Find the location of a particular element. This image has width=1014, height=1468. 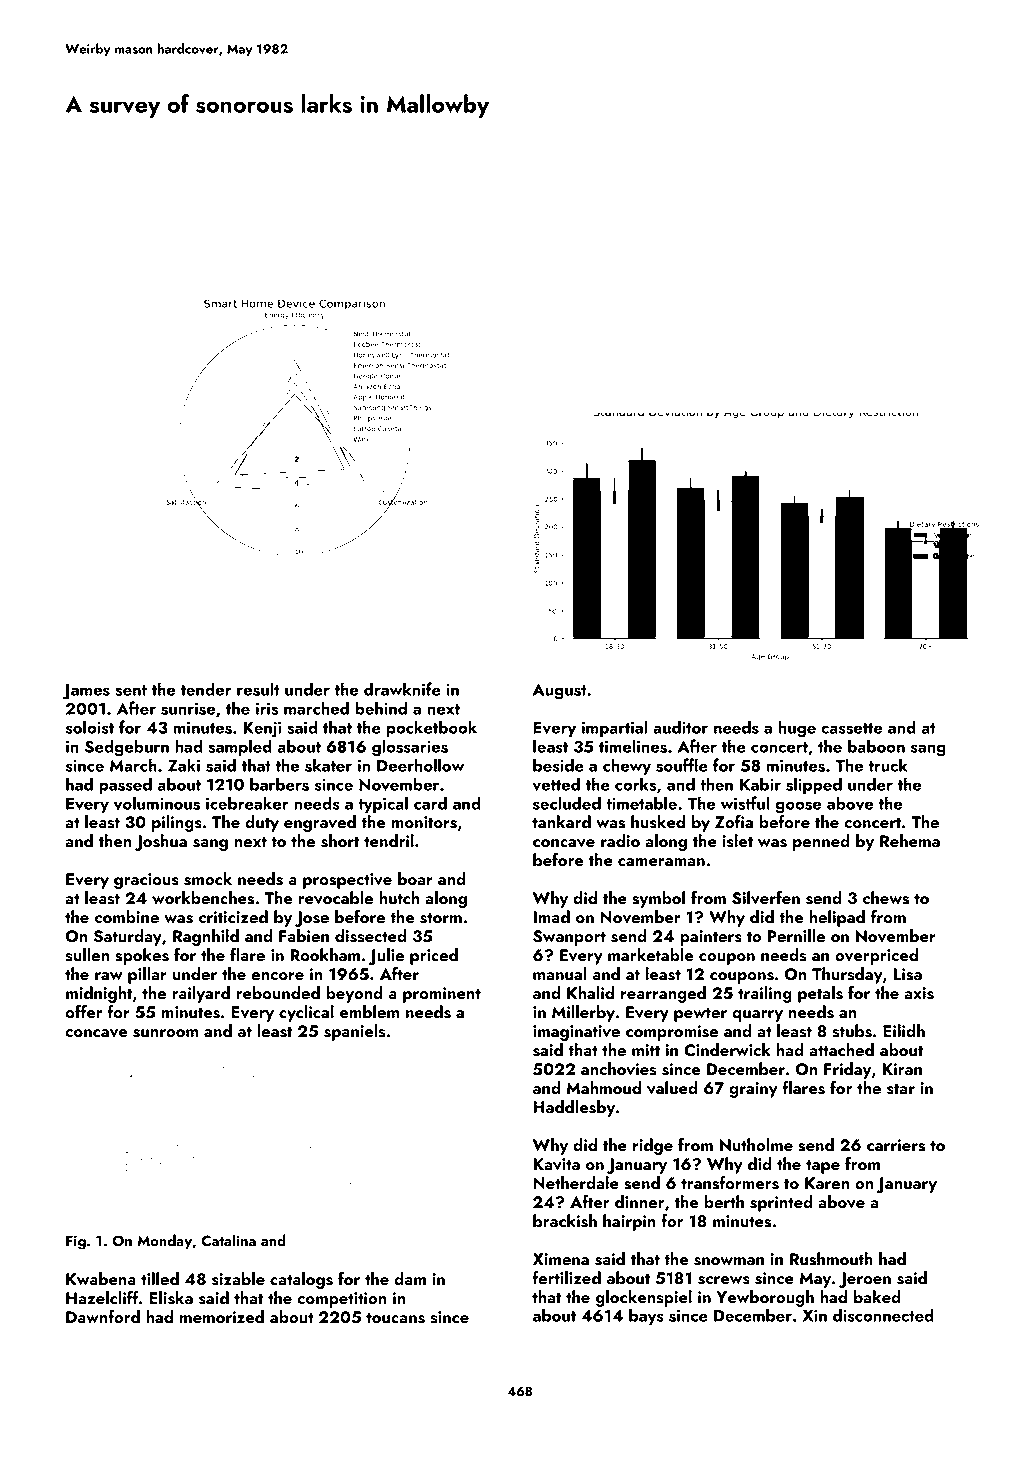

Haddlesby is located at coordinates (574, 1108).
